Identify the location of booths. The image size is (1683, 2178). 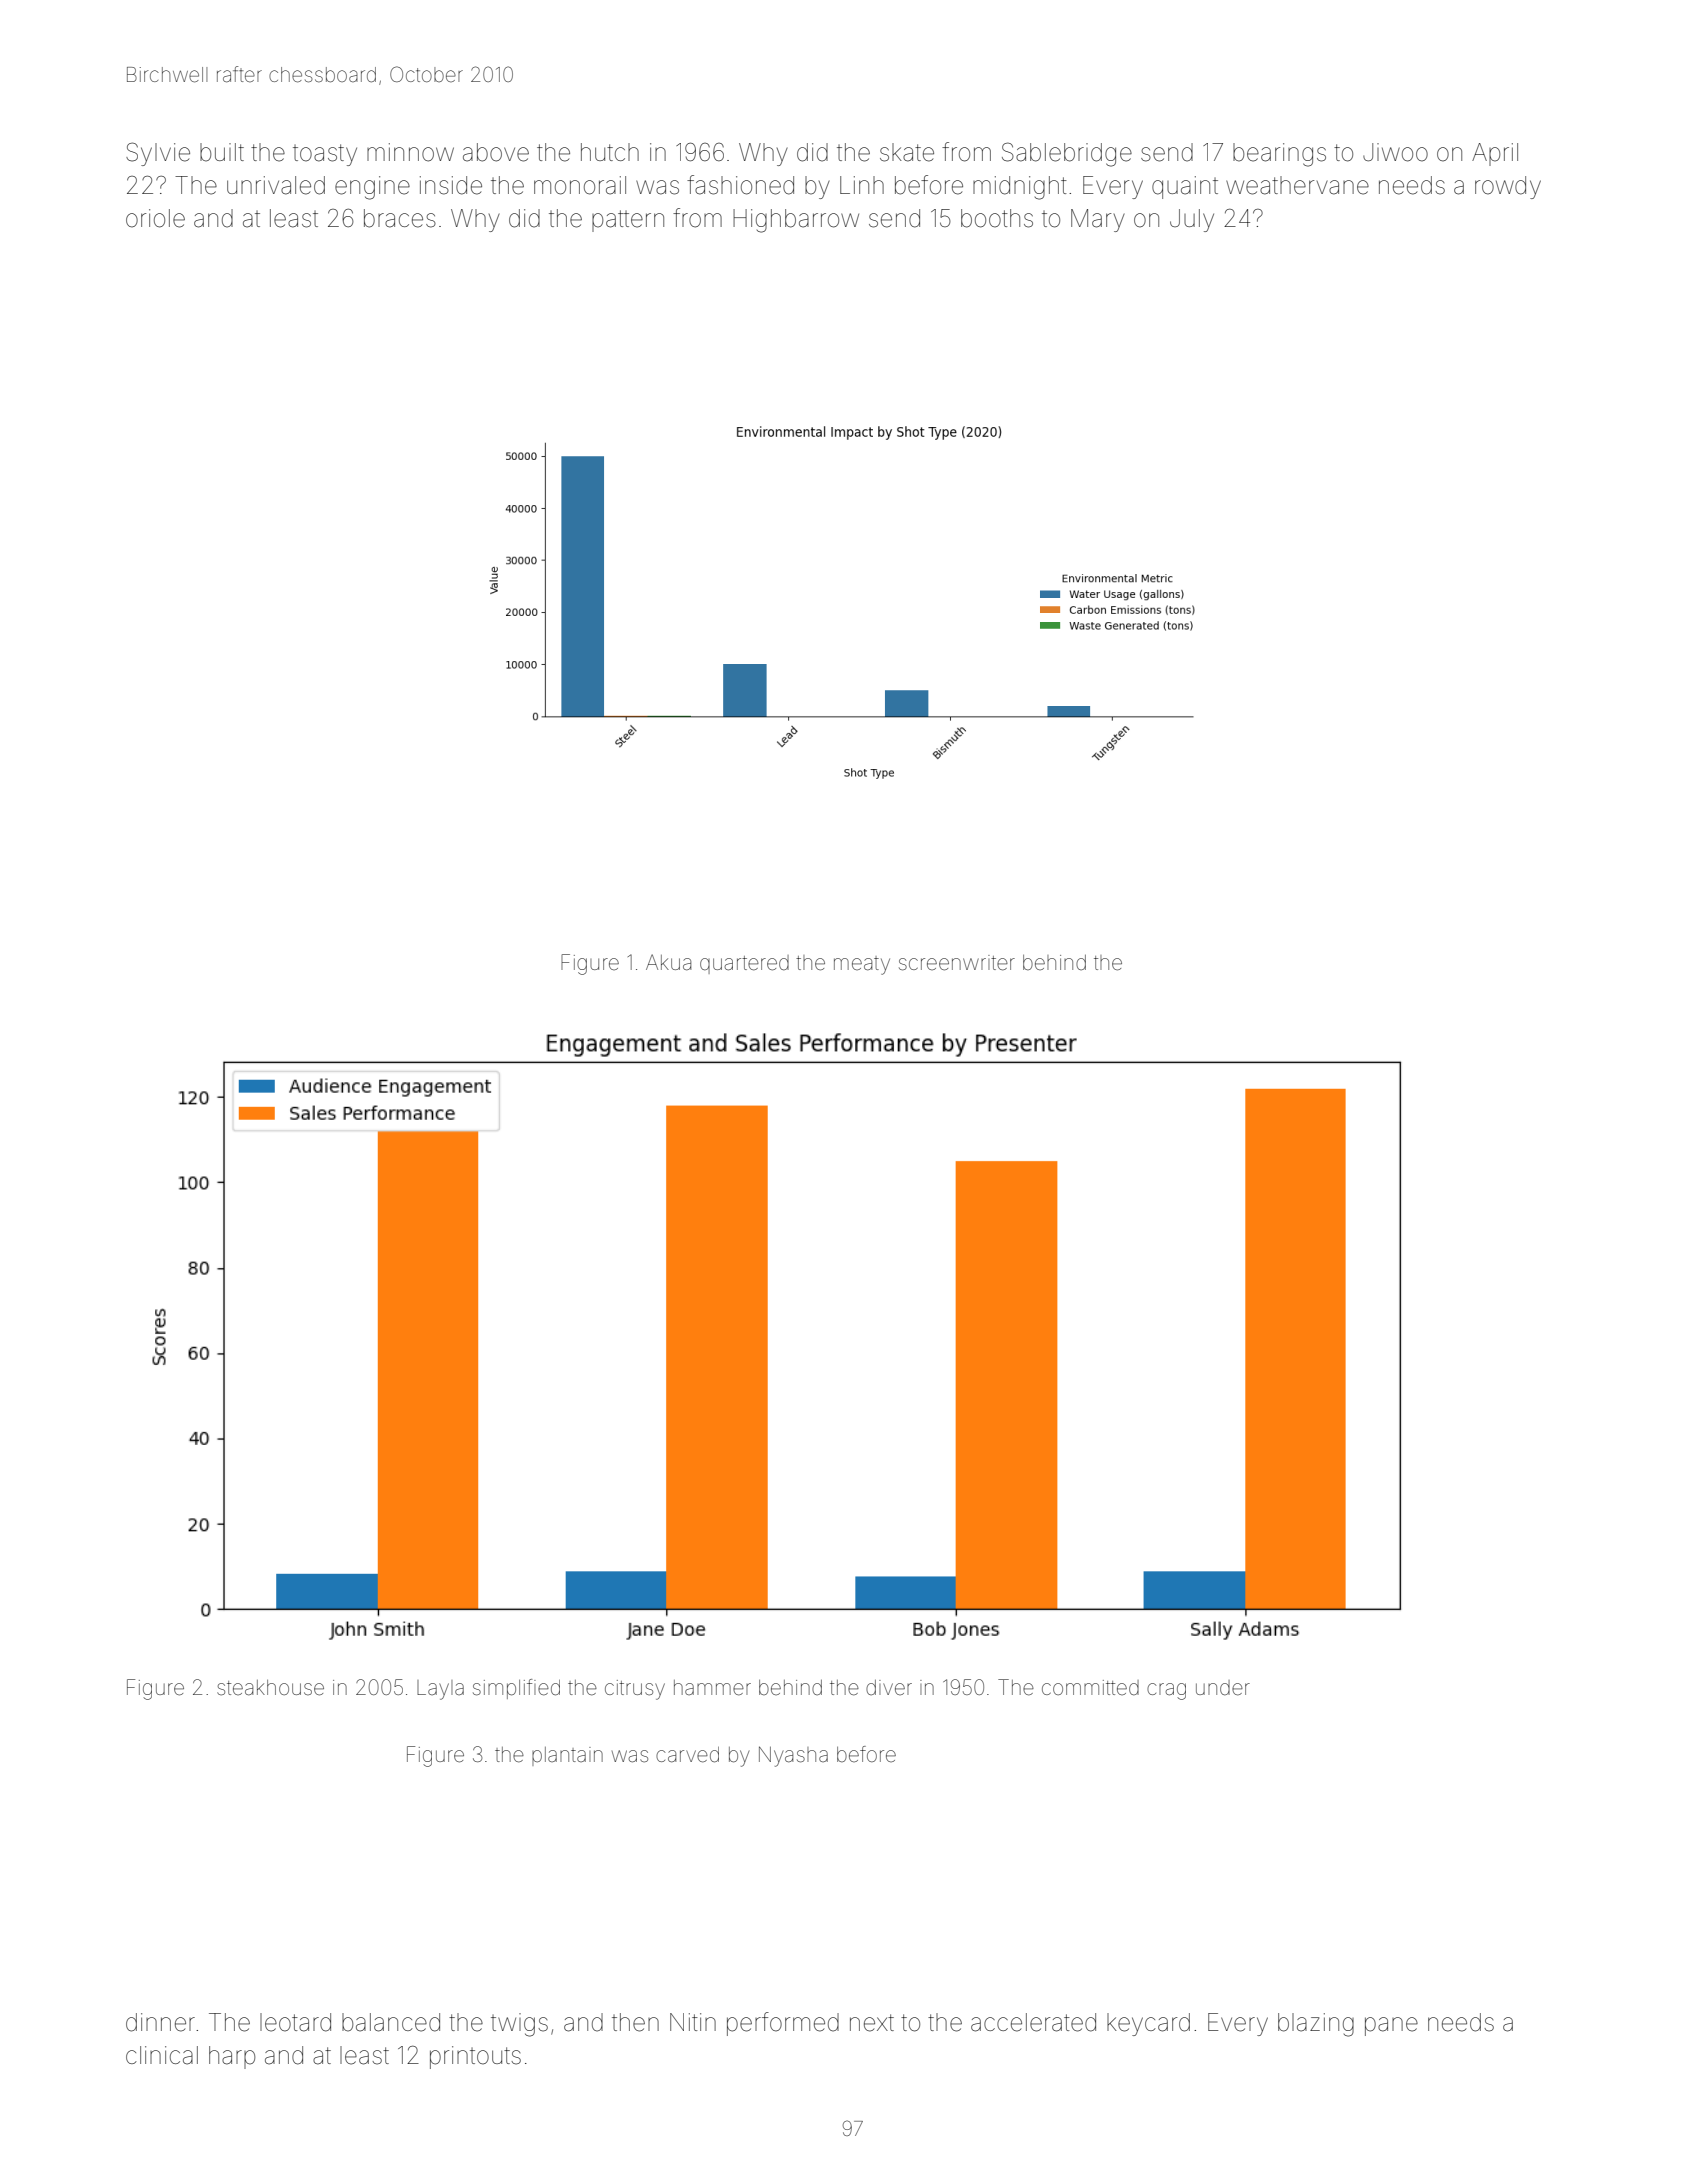
(997, 218).
